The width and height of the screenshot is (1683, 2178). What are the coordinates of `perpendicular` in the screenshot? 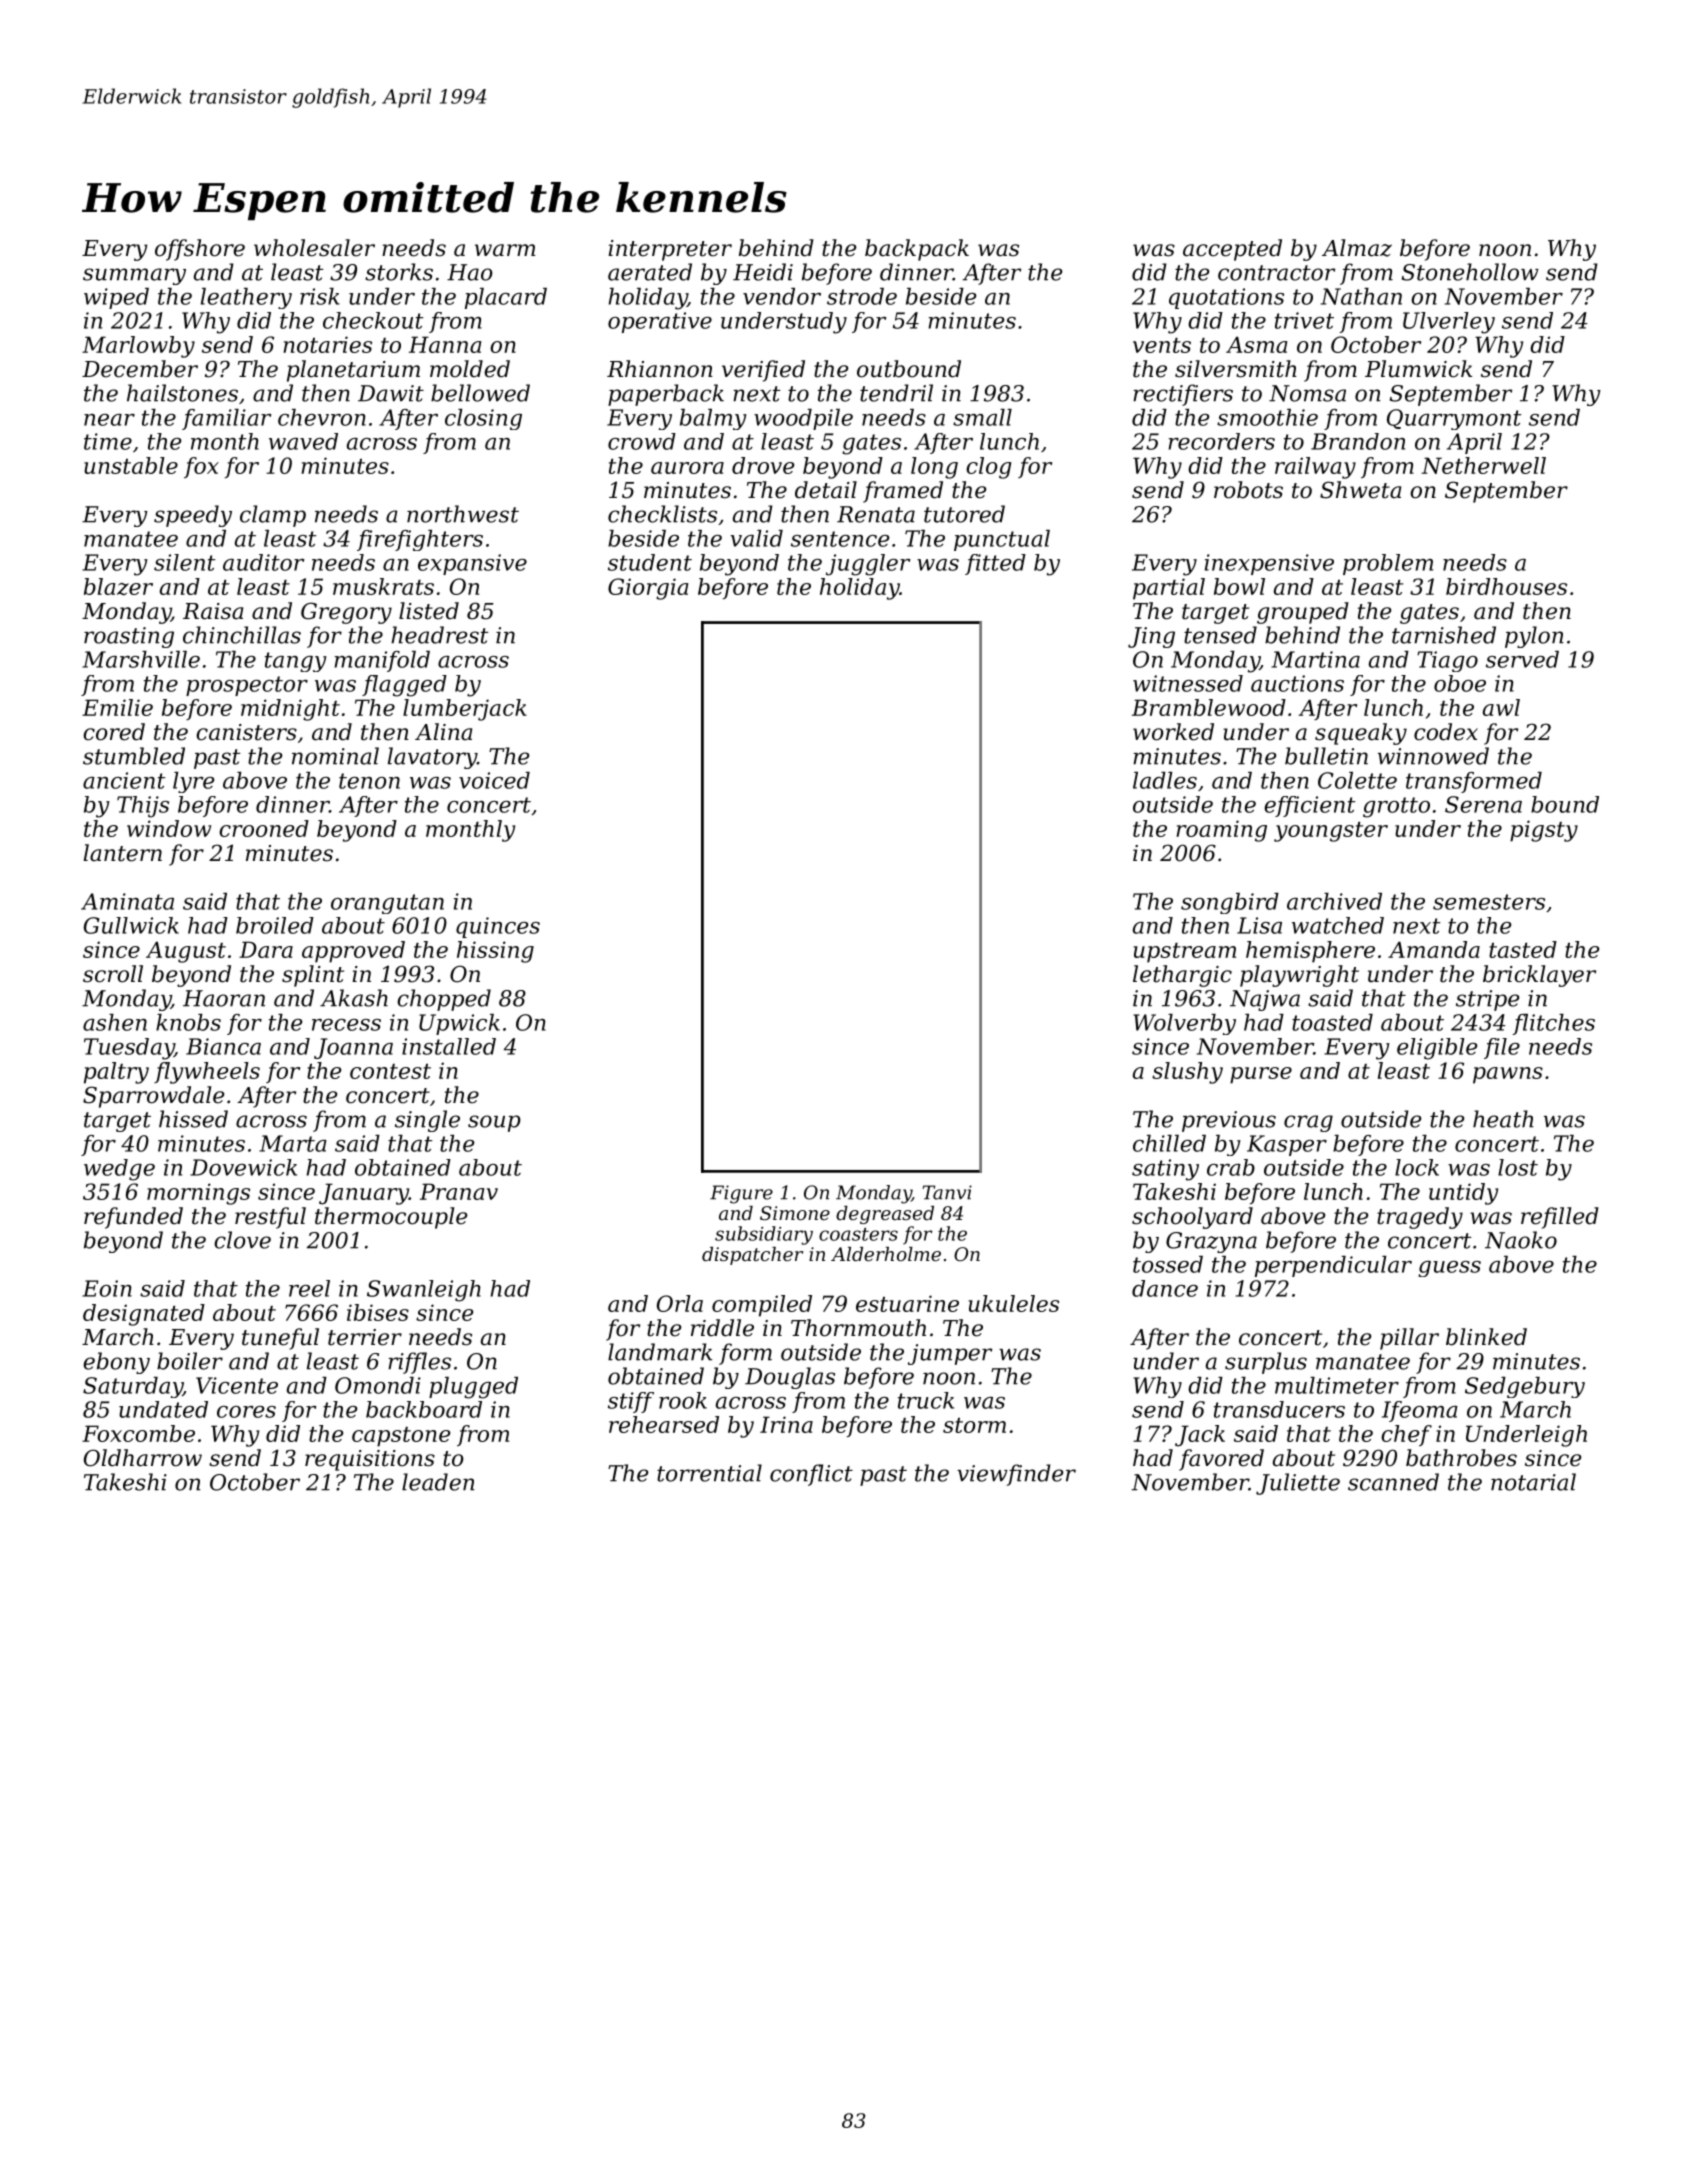 It's located at (1333, 1266).
